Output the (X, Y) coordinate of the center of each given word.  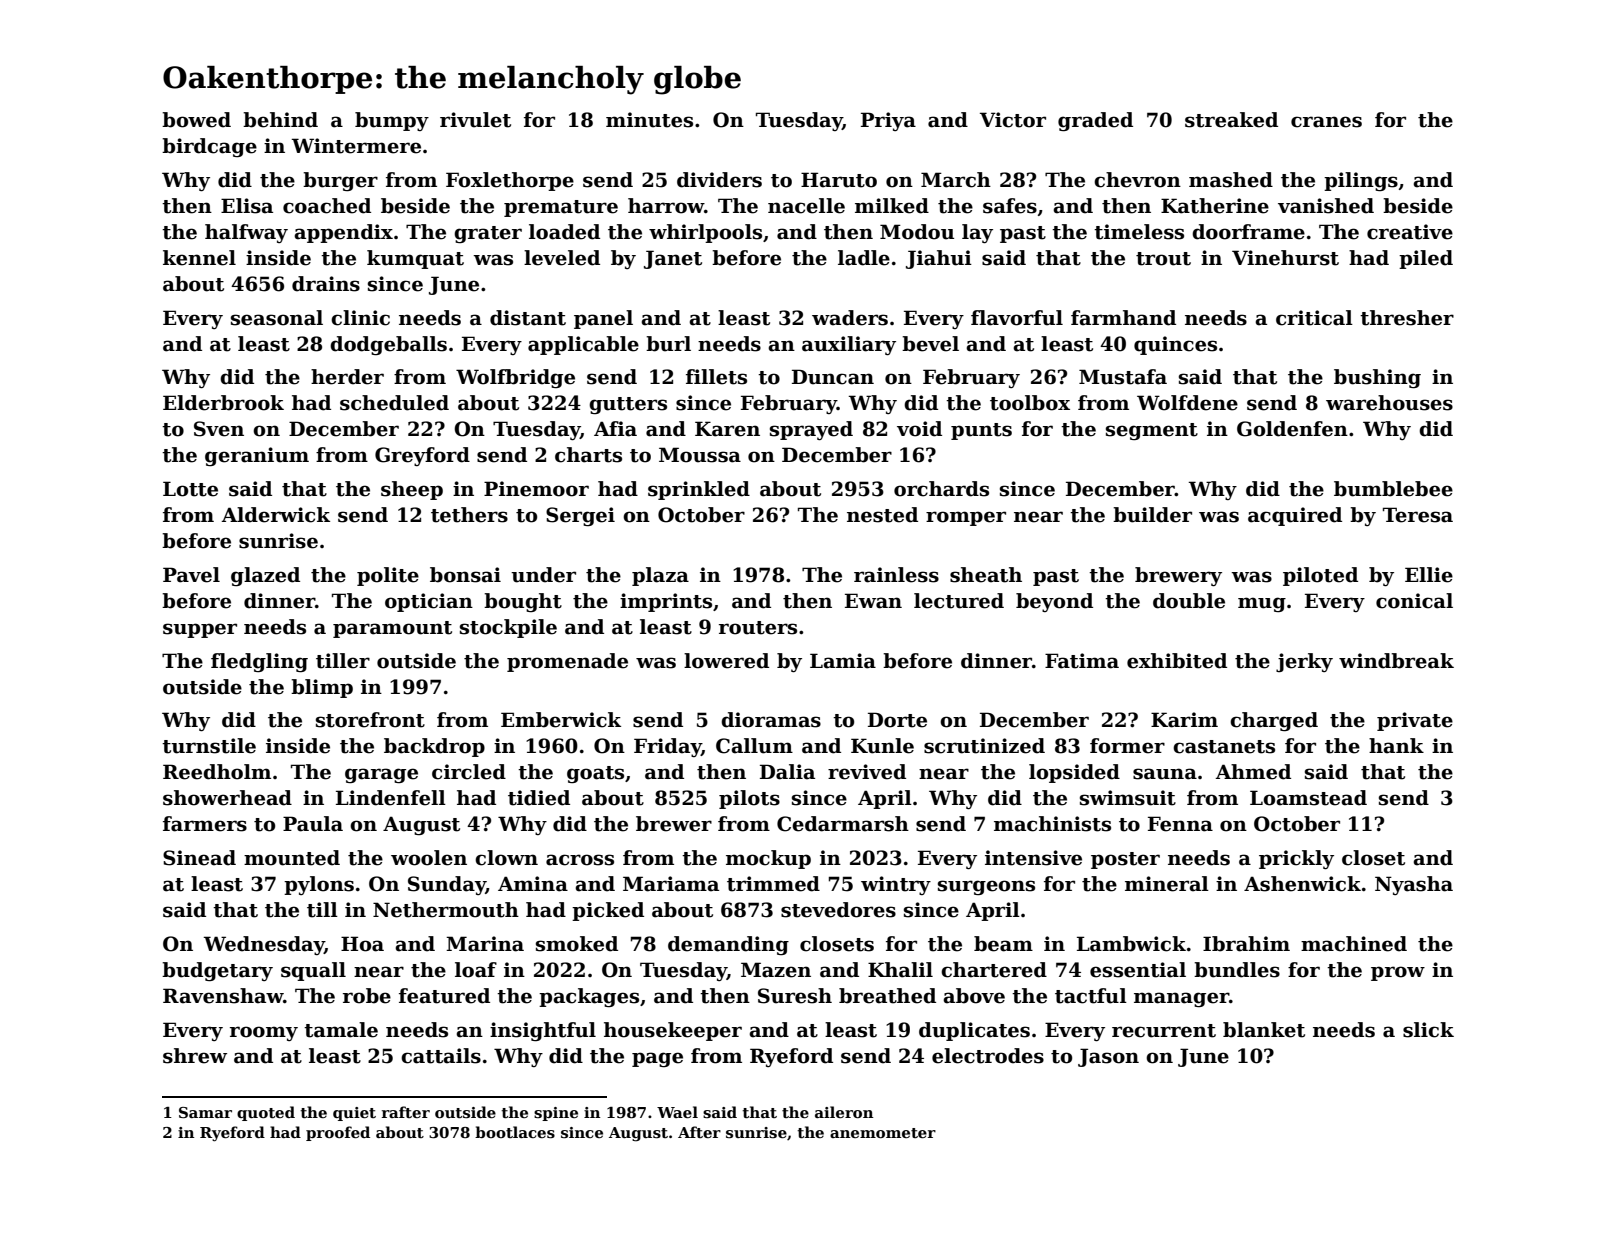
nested (882, 515)
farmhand (1123, 318)
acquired (1295, 516)
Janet (673, 259)
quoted (266, 1113)
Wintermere (356, 146)
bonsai (465, 575)
